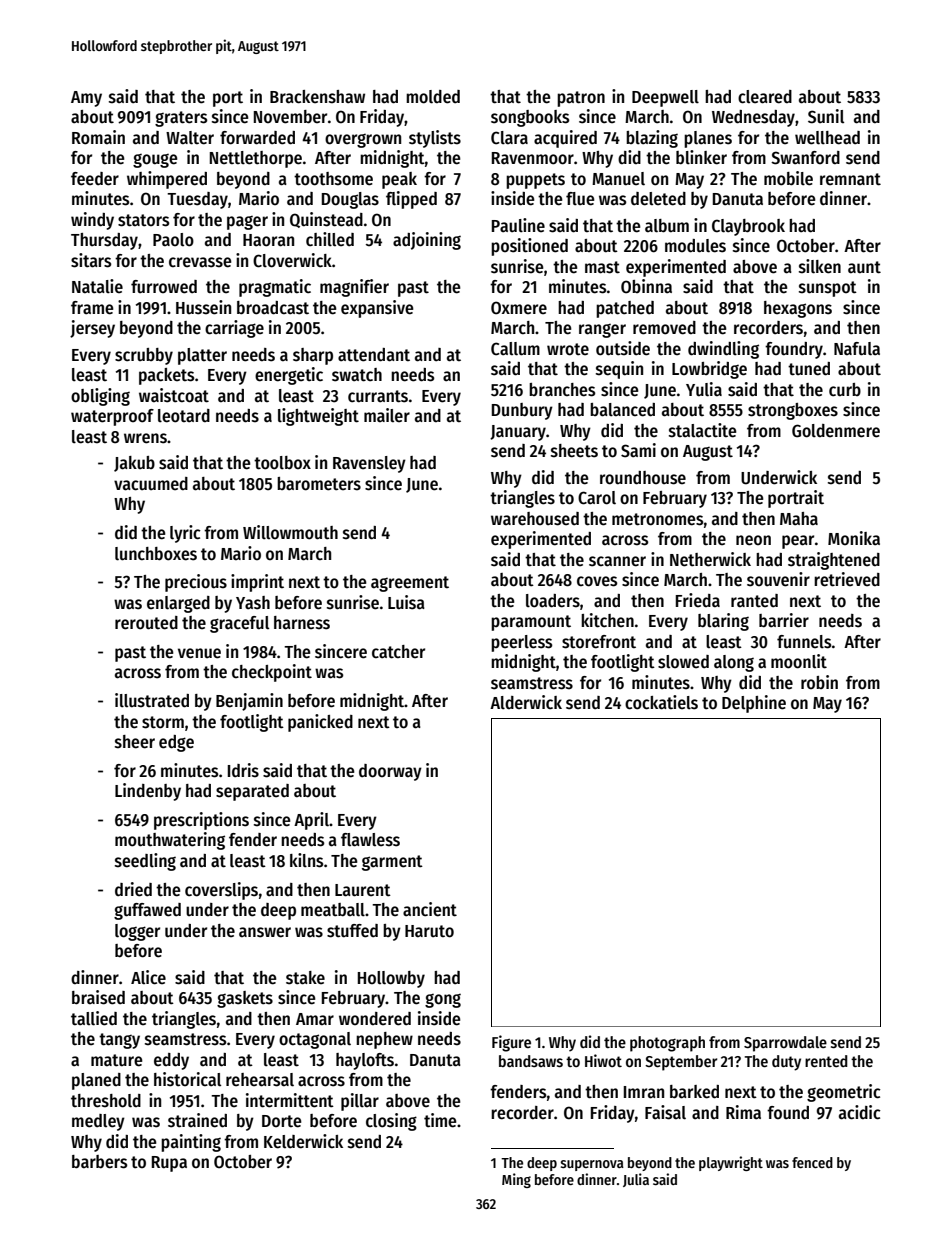  Describe the element at coordinates (708, 139) in the screenshot. I see `planes` at that location.
